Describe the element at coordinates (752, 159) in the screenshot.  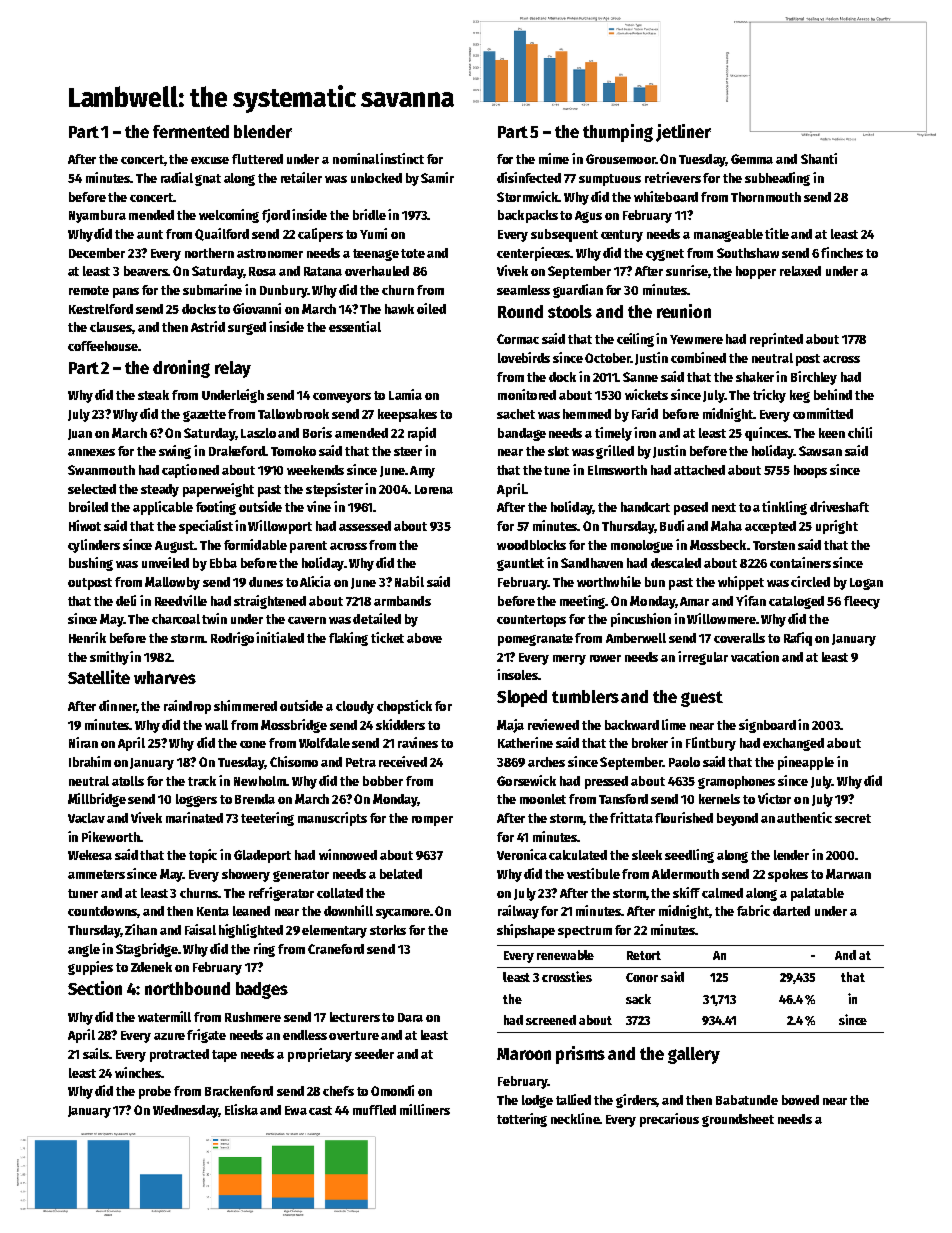
I see `Gemma` at that location.
